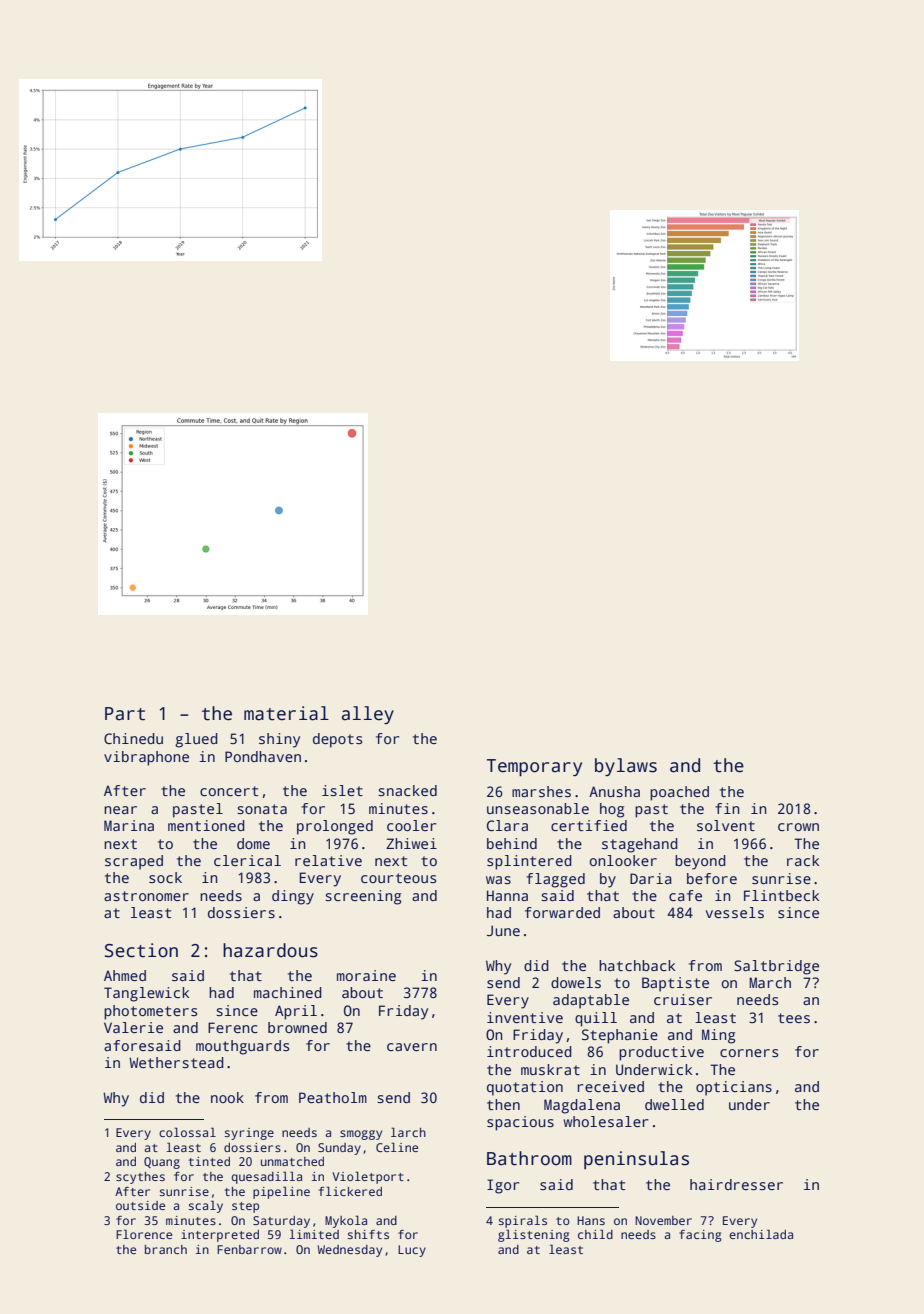 The height and width of the screenshot is (1314, 924). I want to click on bylaws, so click(626, 767).
